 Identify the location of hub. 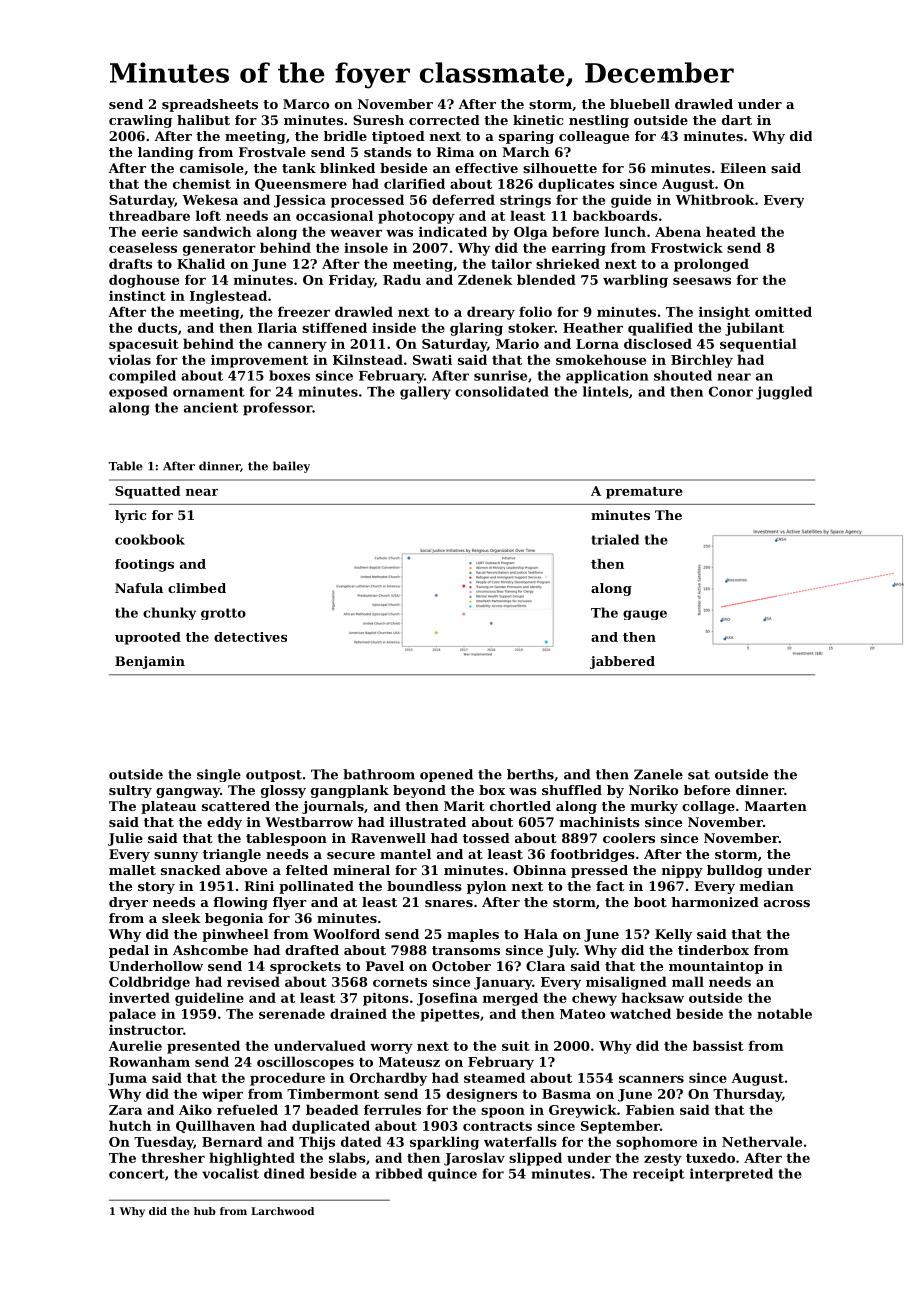
(205, 1211).
